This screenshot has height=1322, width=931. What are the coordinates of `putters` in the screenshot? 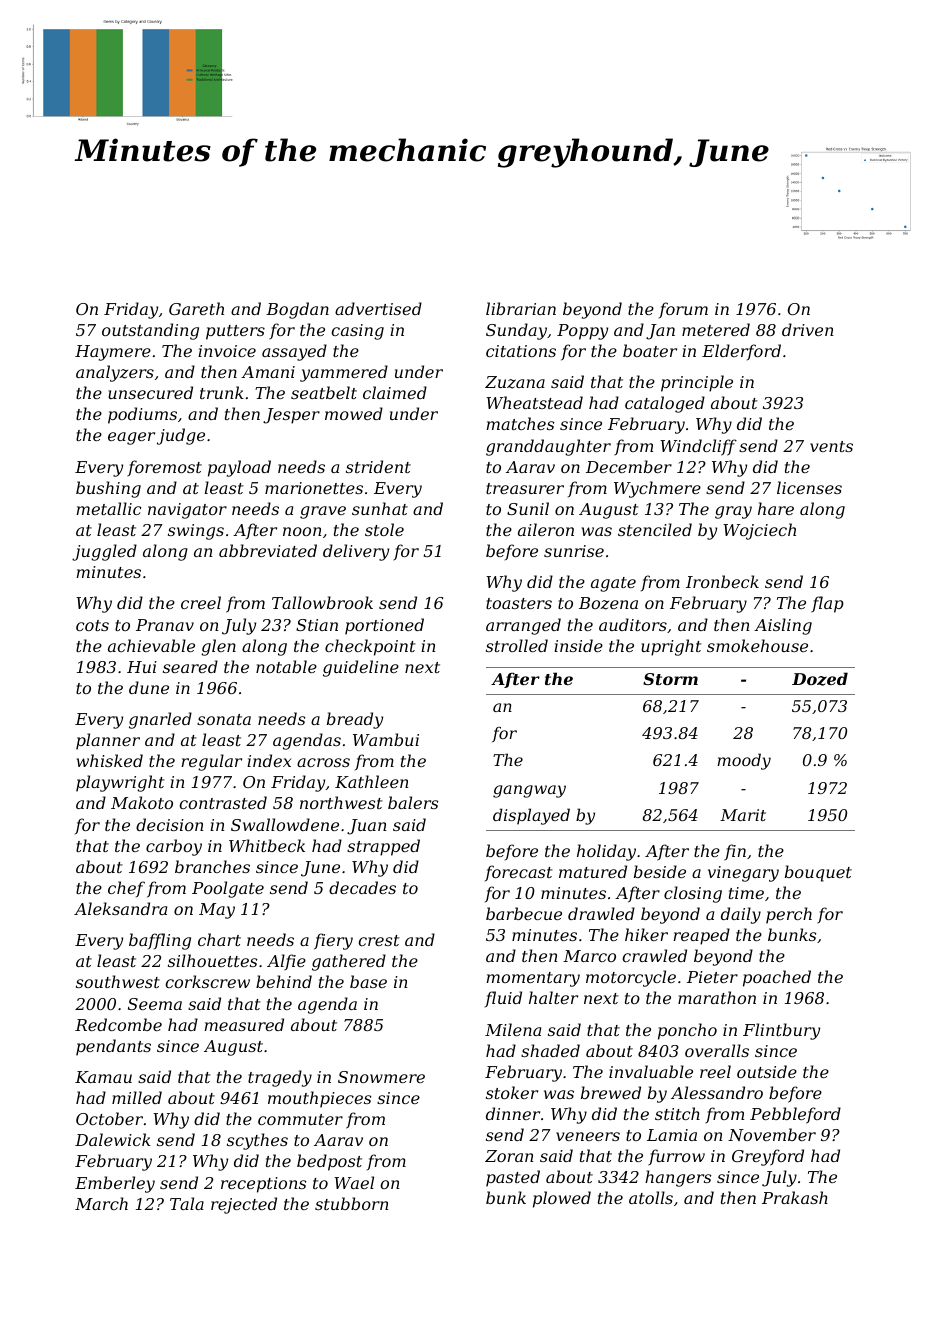 It's located at (235, 332).
